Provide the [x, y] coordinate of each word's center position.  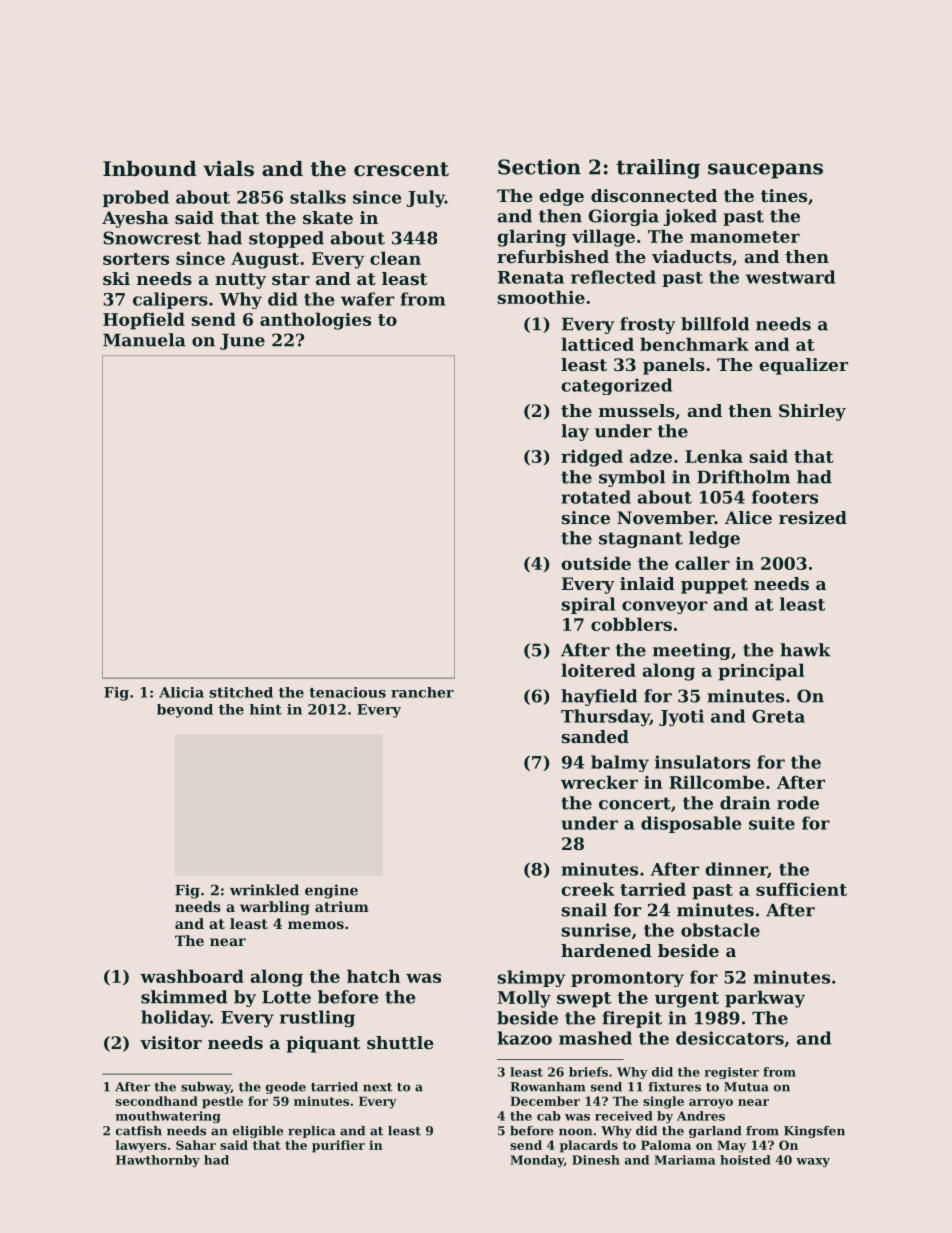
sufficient [801, 889]
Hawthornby [158, 1161]
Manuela [144, 340]
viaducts [692, 256]
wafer [367, 299]
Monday [537, 1161]
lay [575, 432]
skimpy [531, 978]
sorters [136, 259]
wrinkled [264, 890]
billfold [715, 324]
